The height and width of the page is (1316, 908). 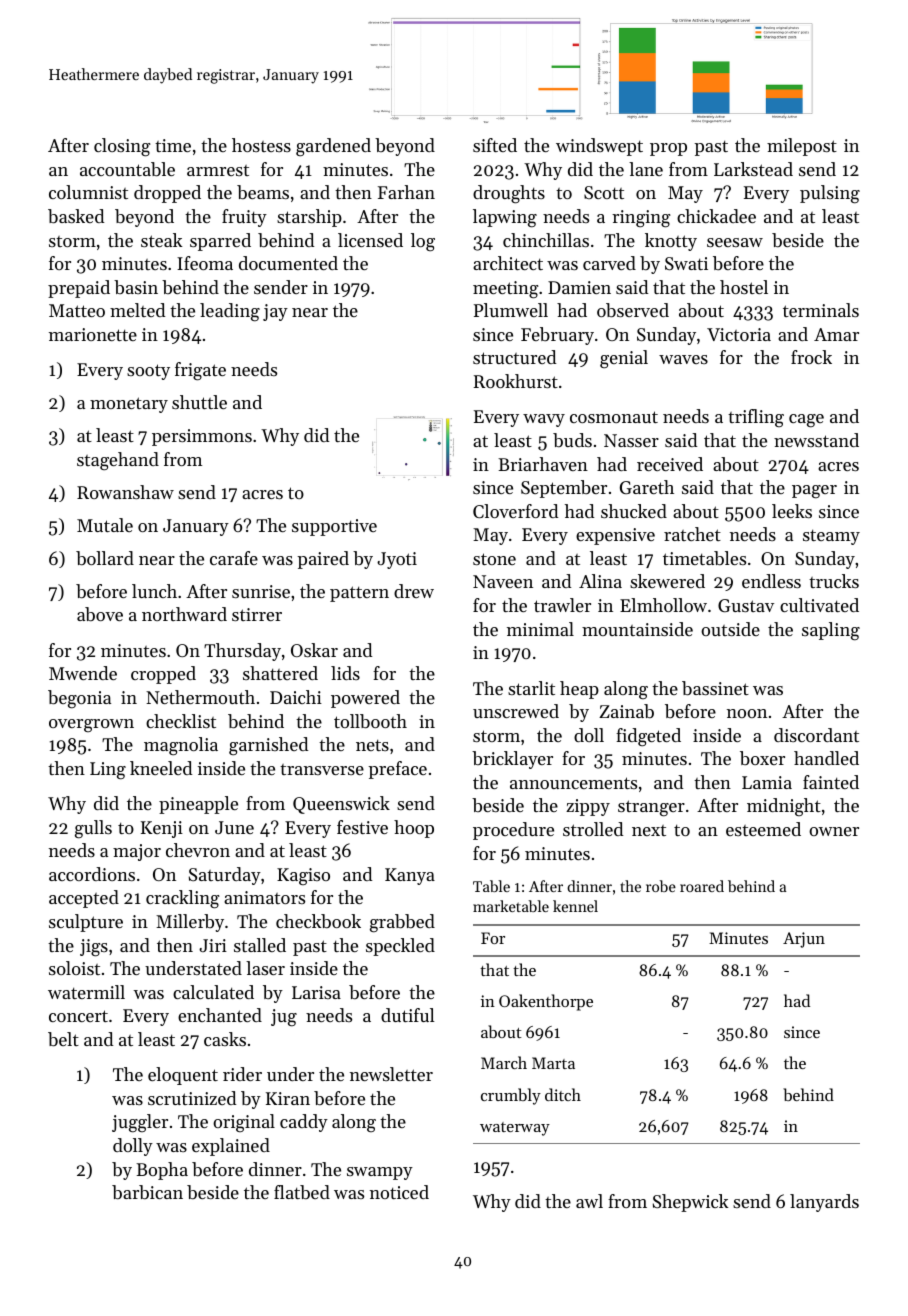 I want to click on milepost, so click(x=802, y=147).
